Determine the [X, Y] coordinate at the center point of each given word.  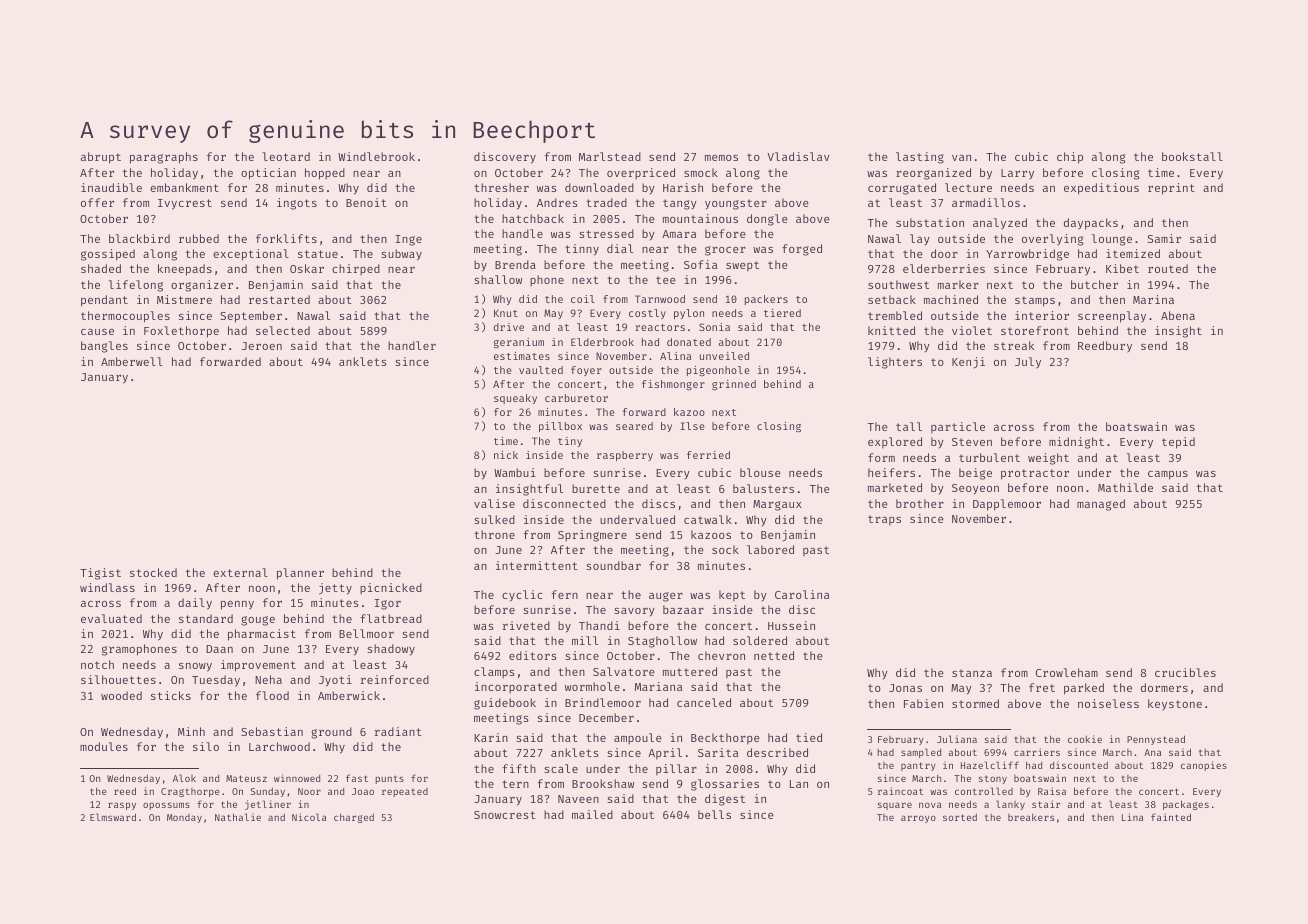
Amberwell [132, 361]
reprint [1171, 189]
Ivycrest [185, 204]
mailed [592, 814]
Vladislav [798, 156]
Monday [184, 818]
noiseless [1108, 703]
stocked [153, 572]
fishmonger [673, 385]
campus [1168, 475]
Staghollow [662, 642]
